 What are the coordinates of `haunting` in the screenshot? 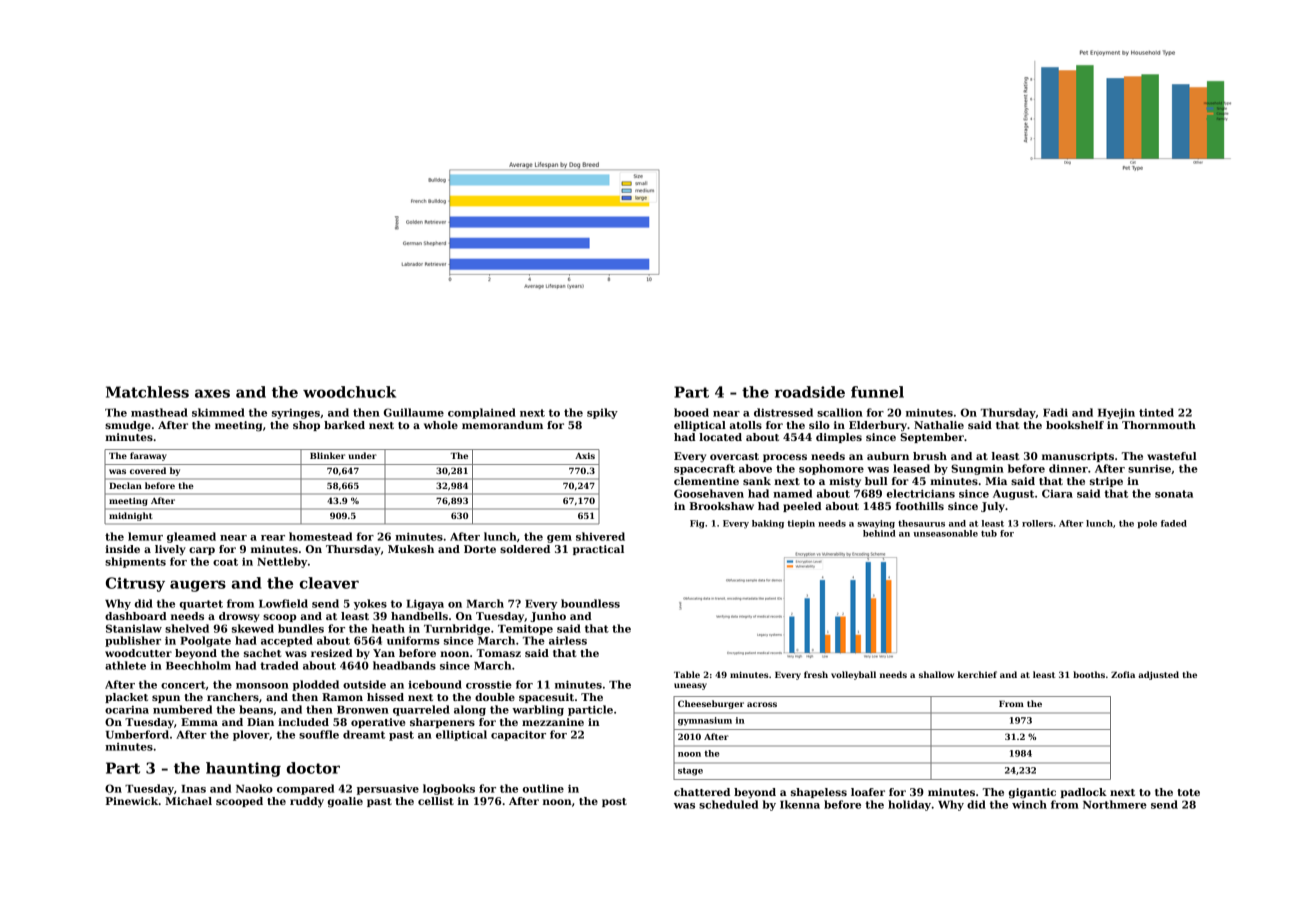 It's located at (243, 769).
